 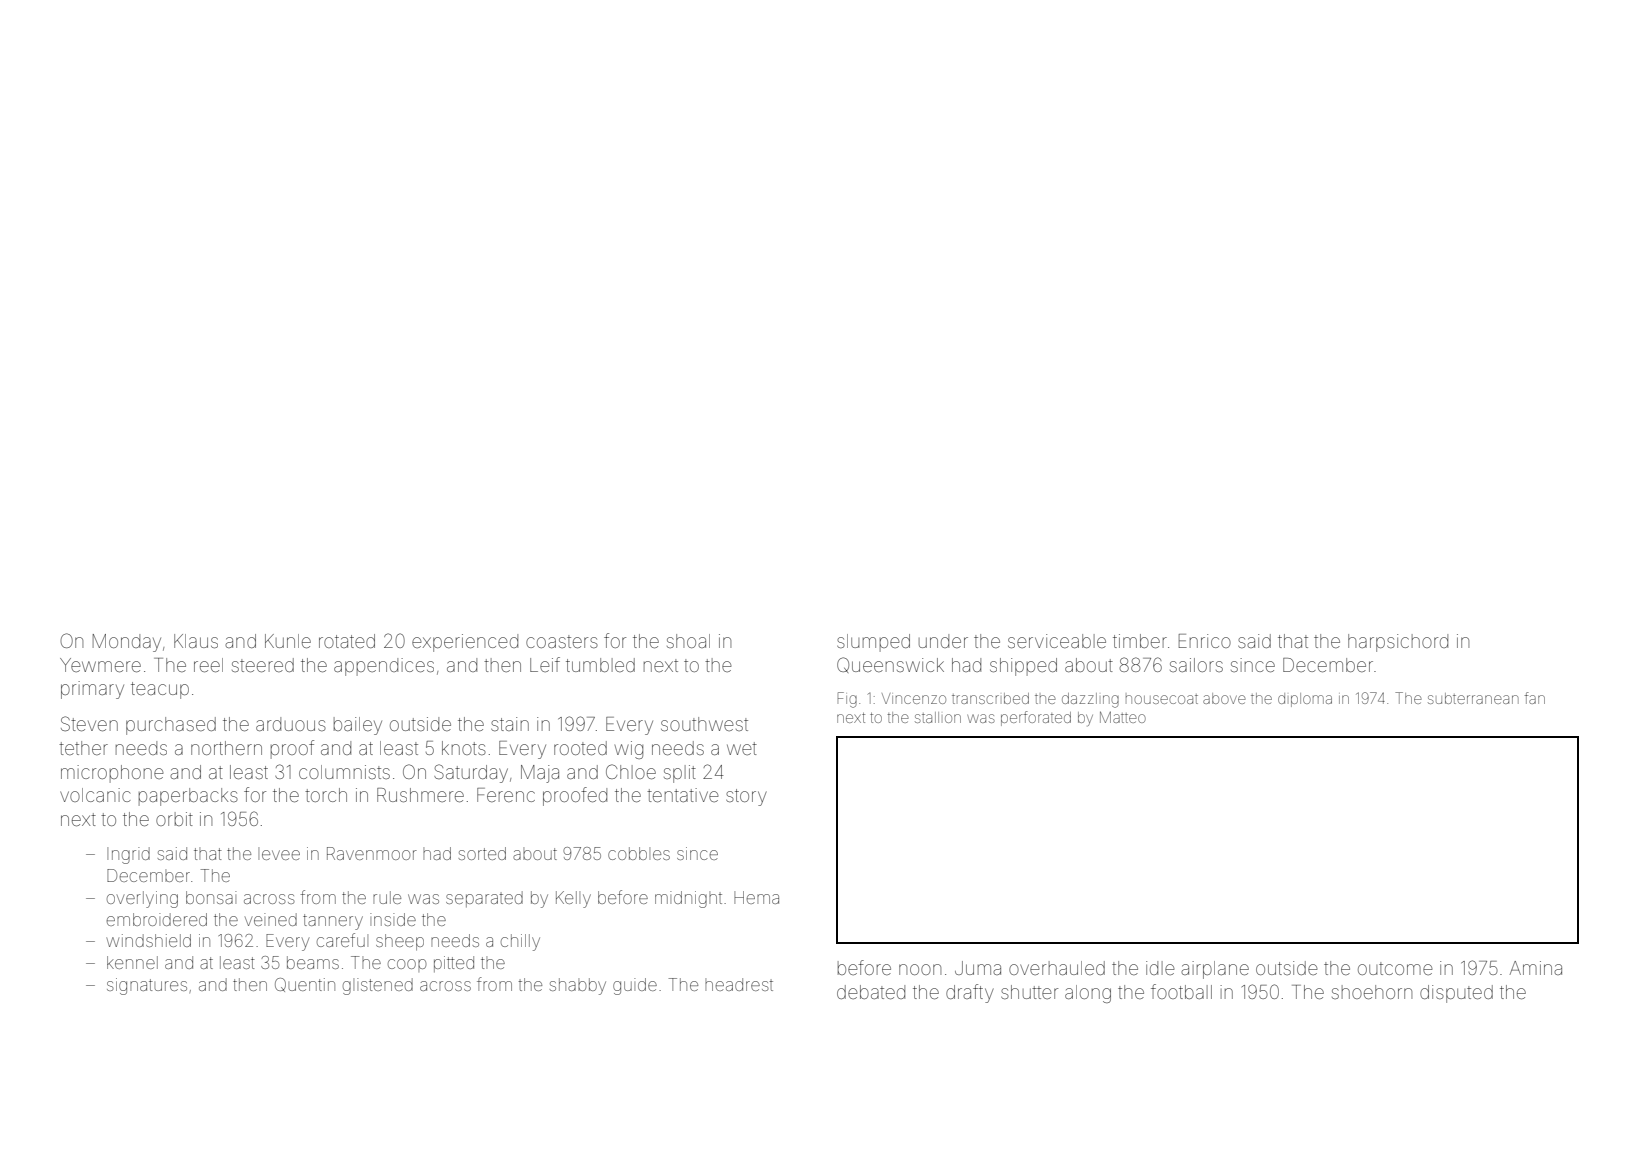 What do you see at coordinates (420, 795) in the page?
I see `Rushmere` at bounding box center [420, 795].
